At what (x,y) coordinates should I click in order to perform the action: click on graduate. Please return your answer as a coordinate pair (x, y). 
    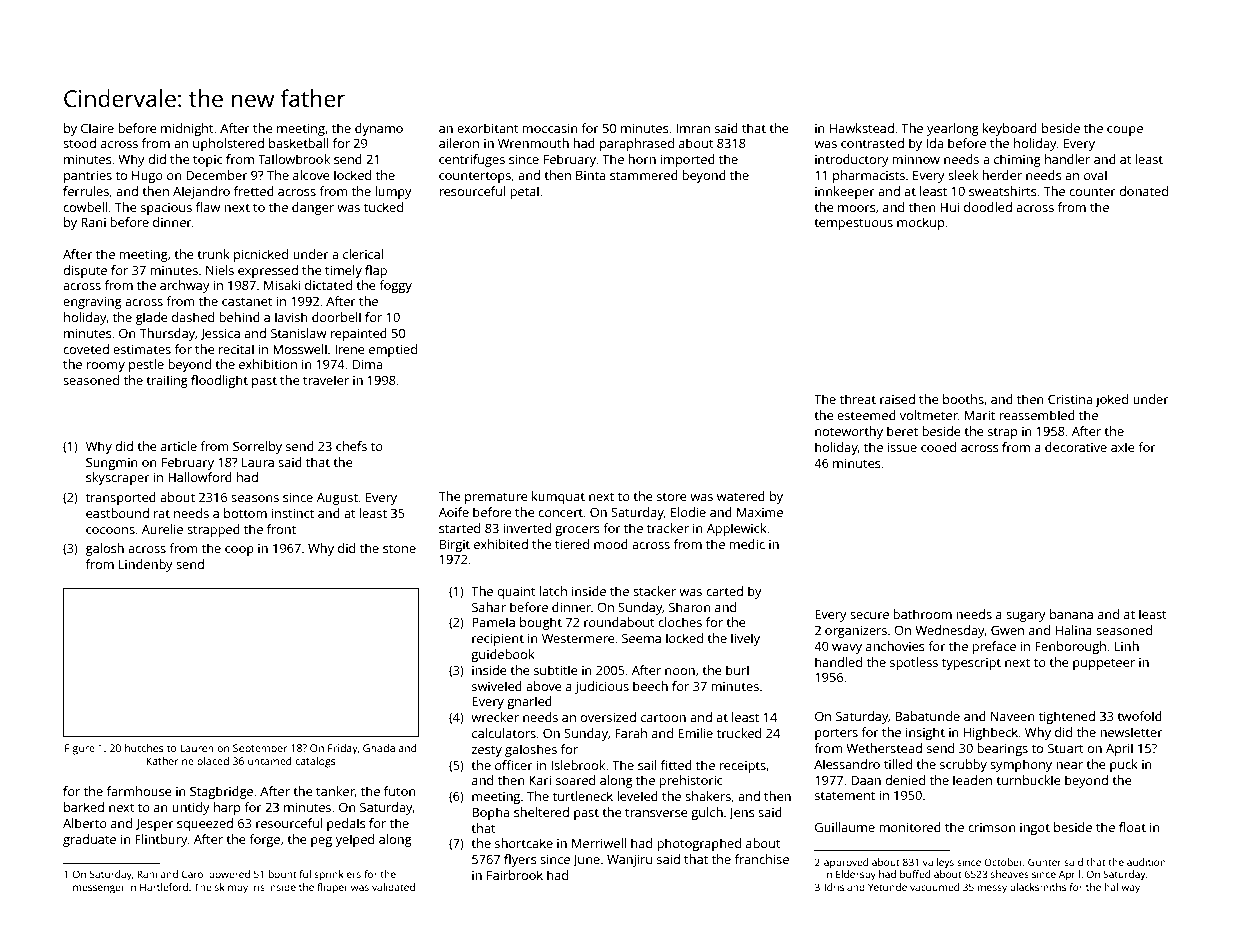
    Looking at the image, I should click on (89, 840).
